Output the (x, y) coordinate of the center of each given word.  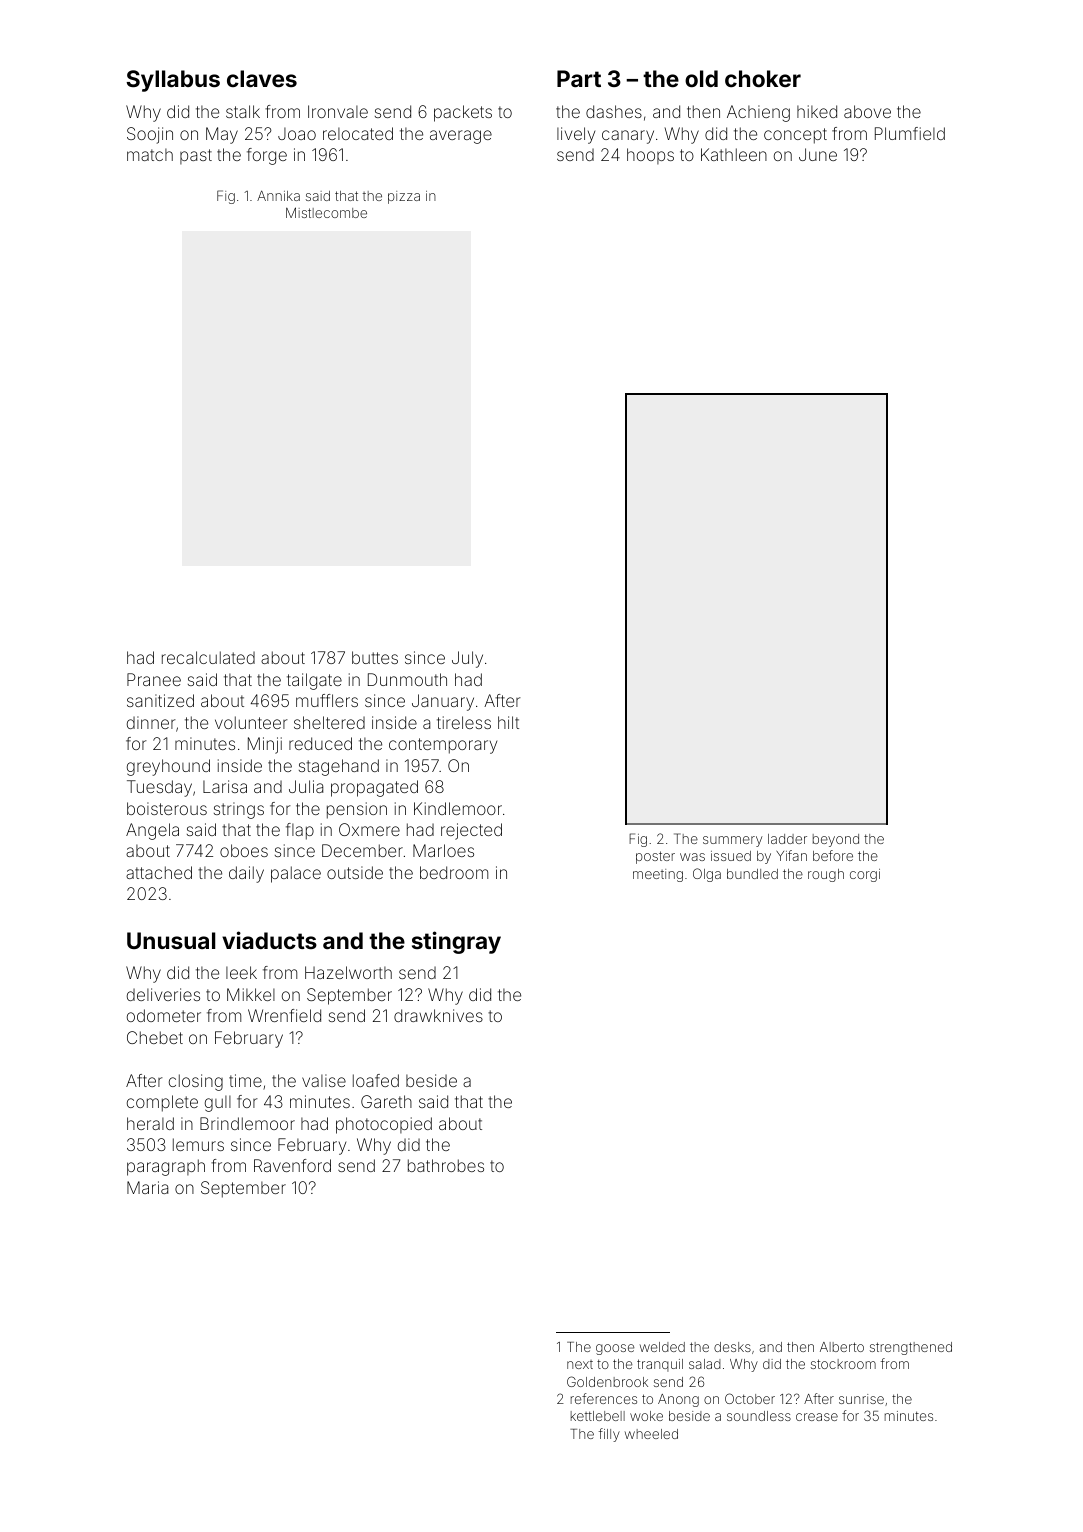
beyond (836, 840)
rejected (471, 831)
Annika (278, 195)
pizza (404, 197)
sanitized (160, 700)
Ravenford (292, 1165)
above (867, 111)
